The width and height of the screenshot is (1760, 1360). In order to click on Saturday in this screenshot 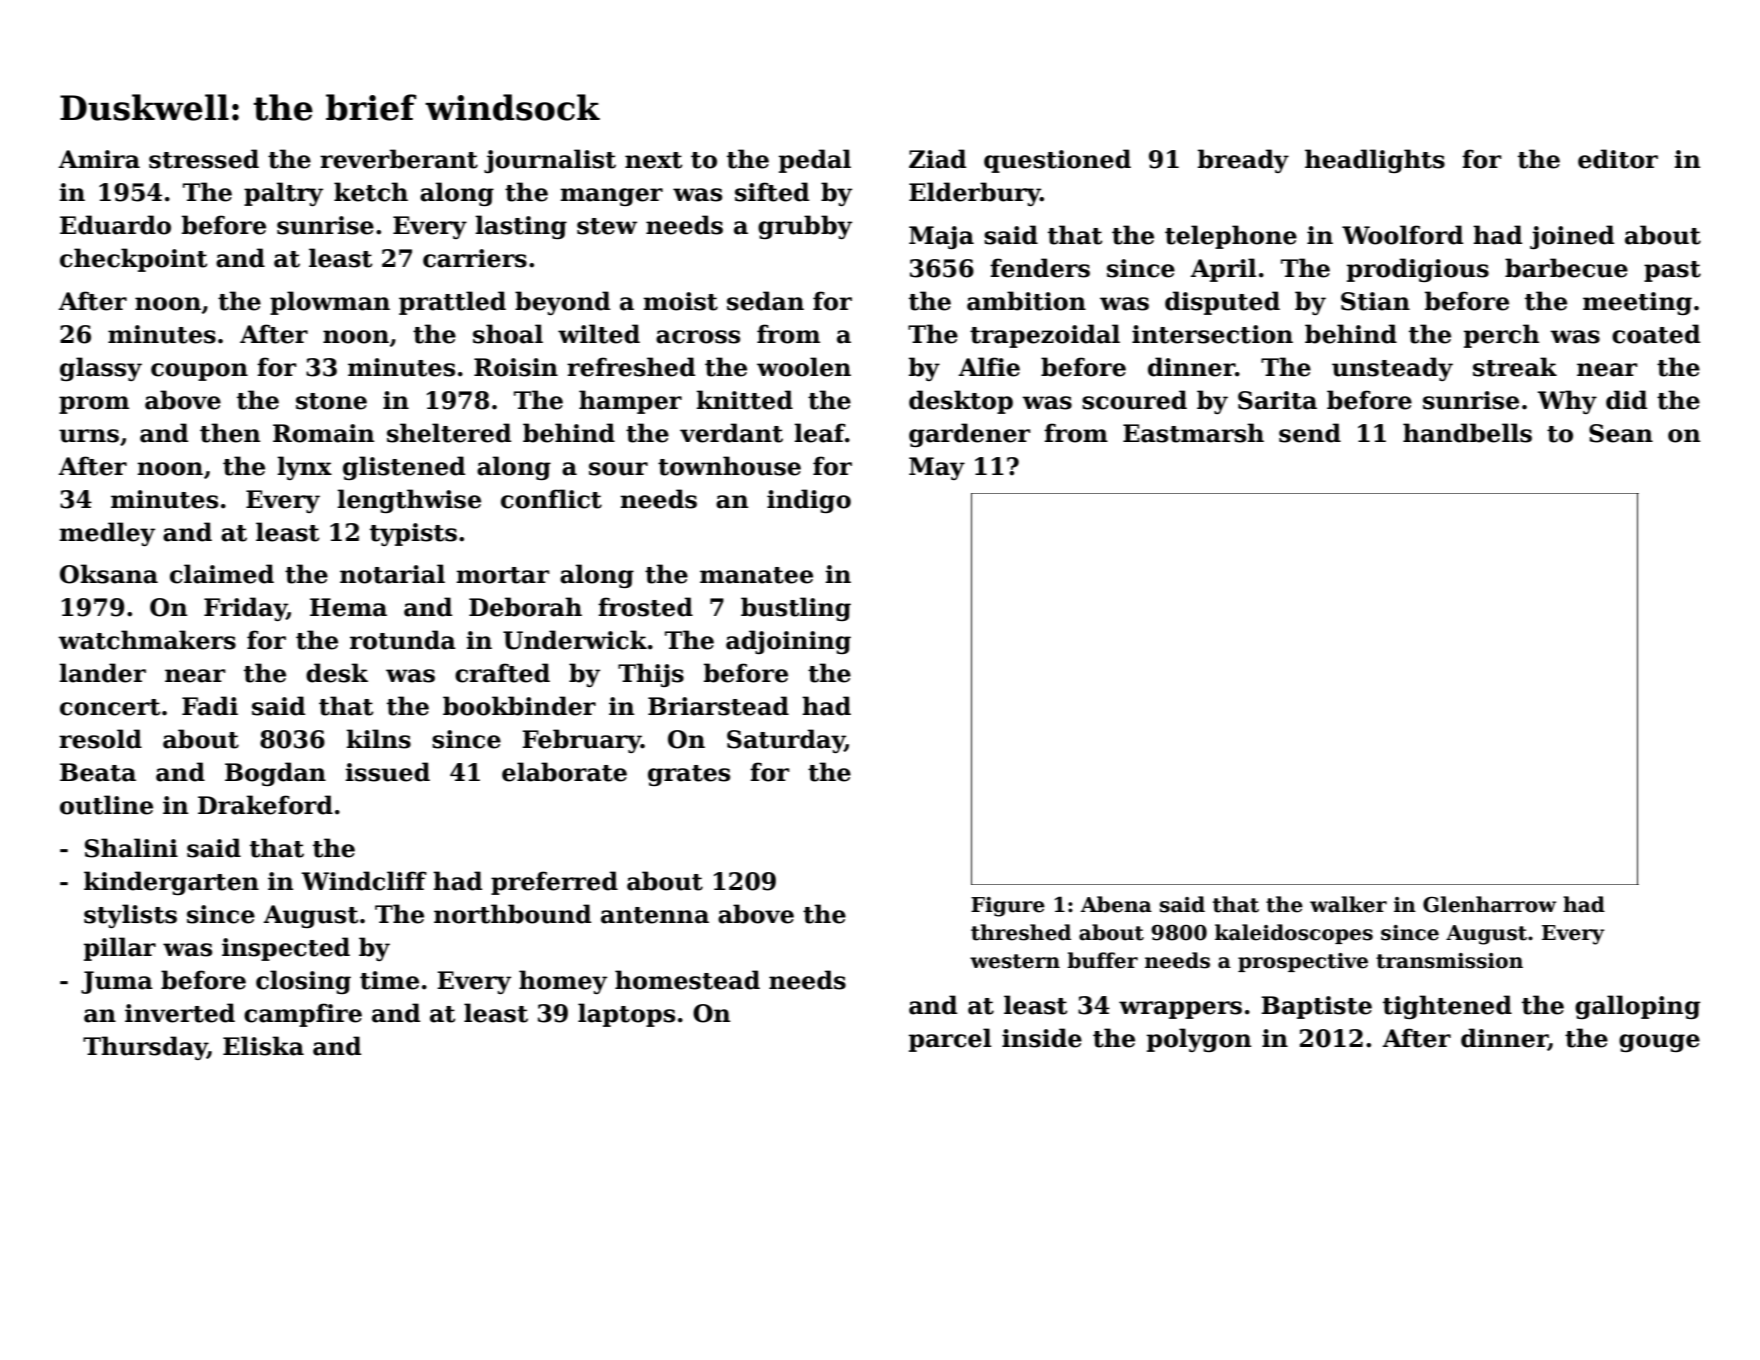, I will do `click(786, 741)`.
